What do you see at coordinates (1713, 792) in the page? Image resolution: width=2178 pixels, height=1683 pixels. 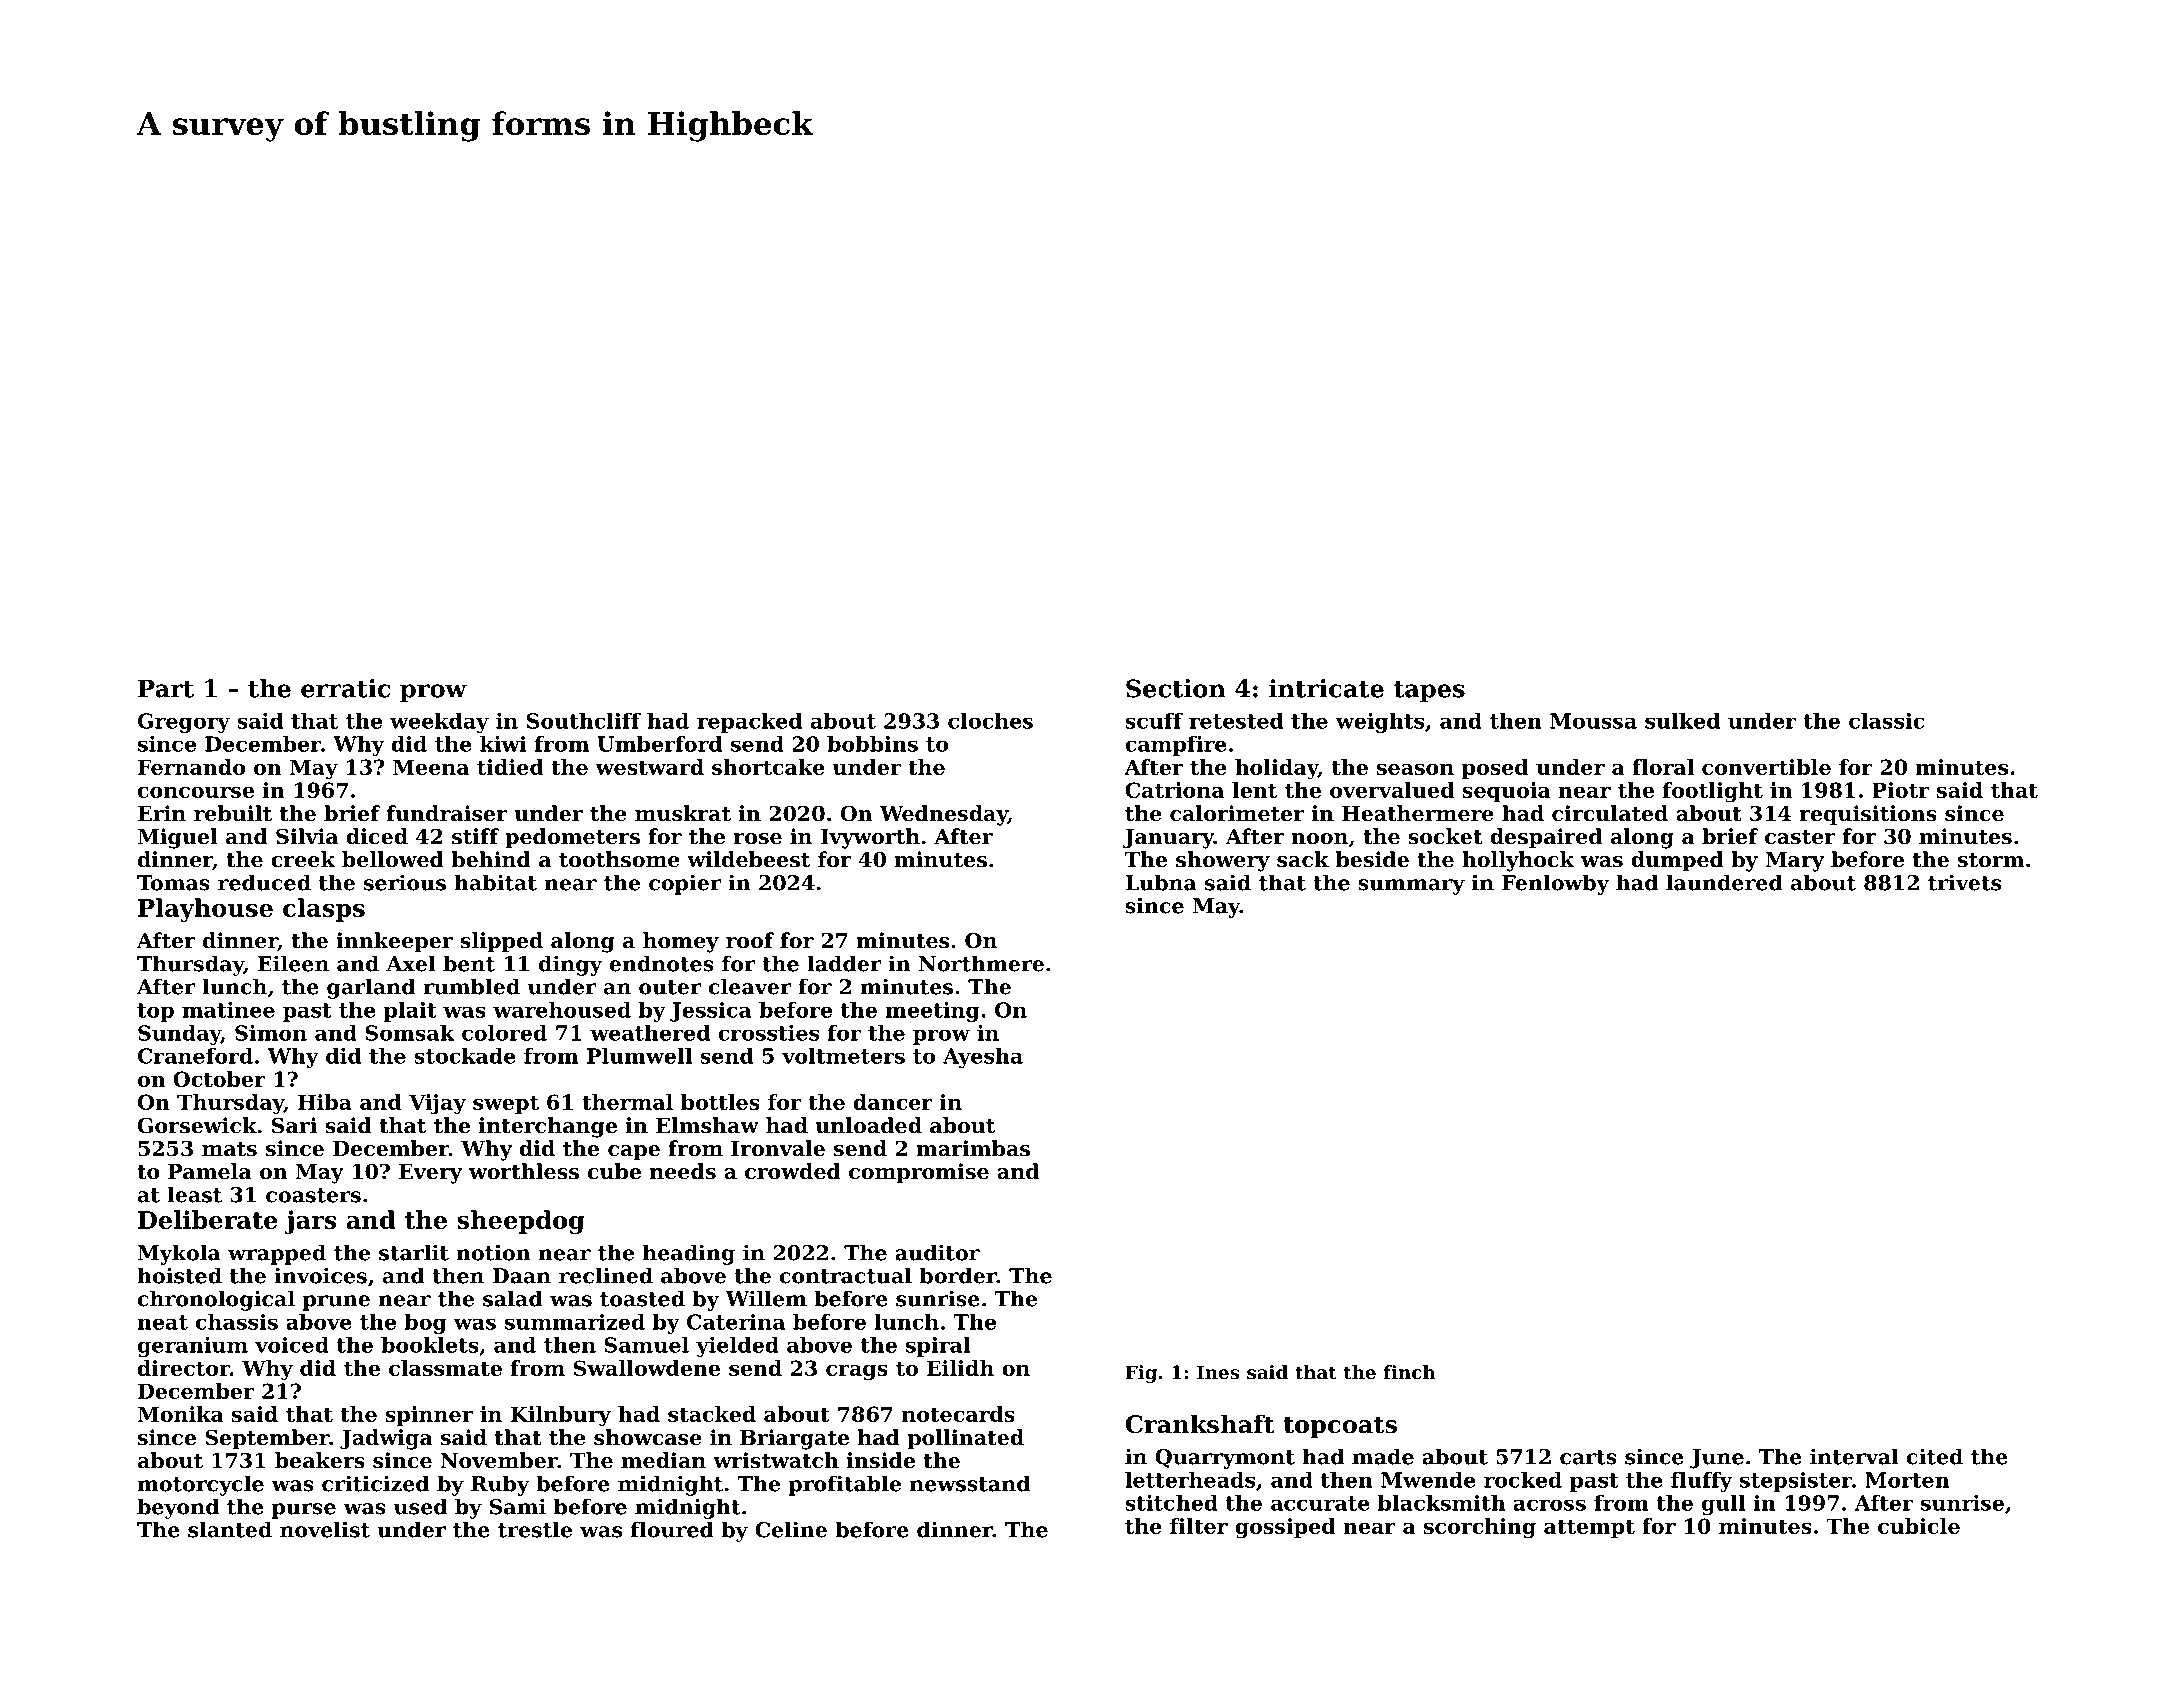 I see `footlight` at bounding box center [1713, 792].
